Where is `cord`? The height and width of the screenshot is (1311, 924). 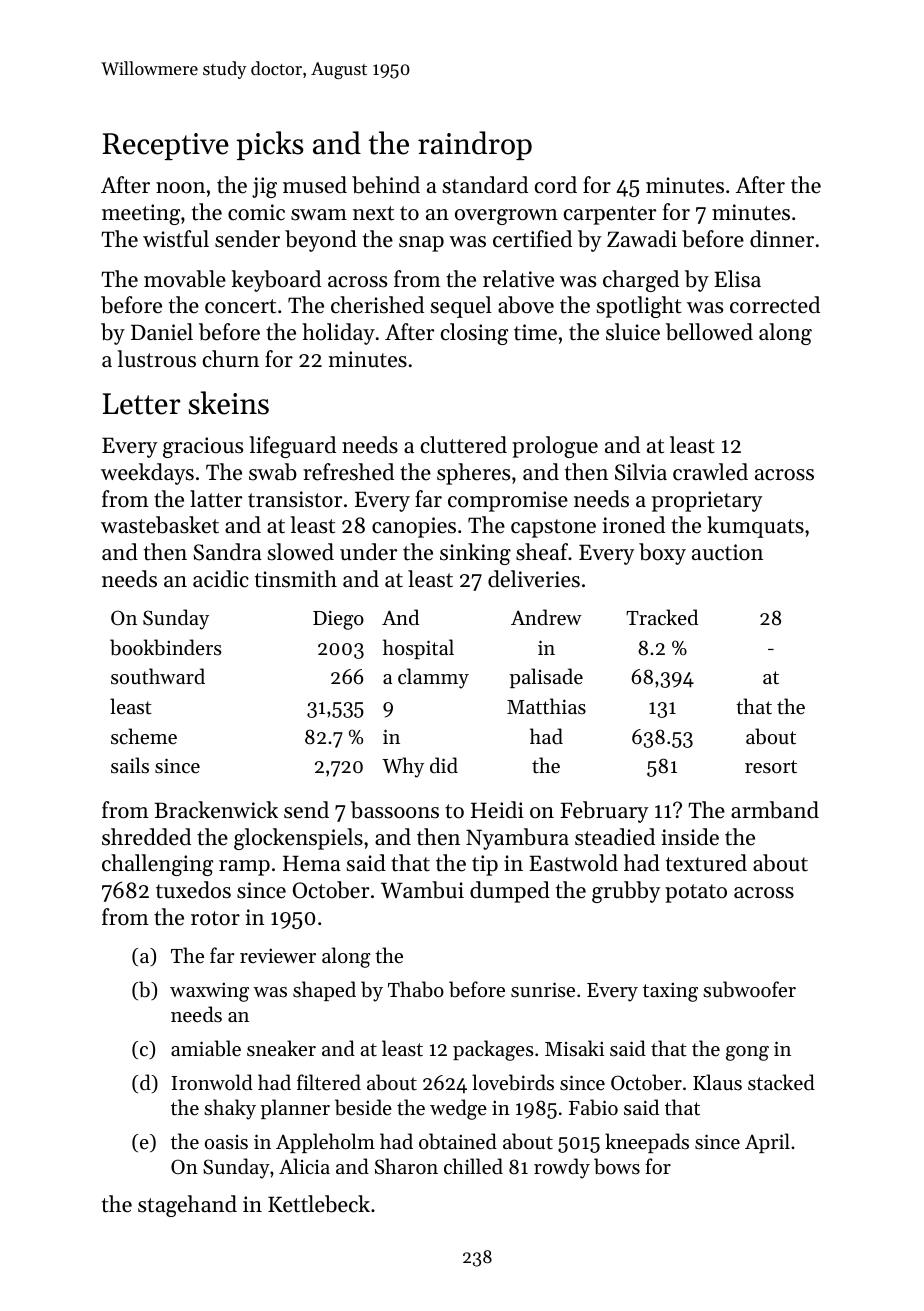
cord is located at coordinates (556, 185).
